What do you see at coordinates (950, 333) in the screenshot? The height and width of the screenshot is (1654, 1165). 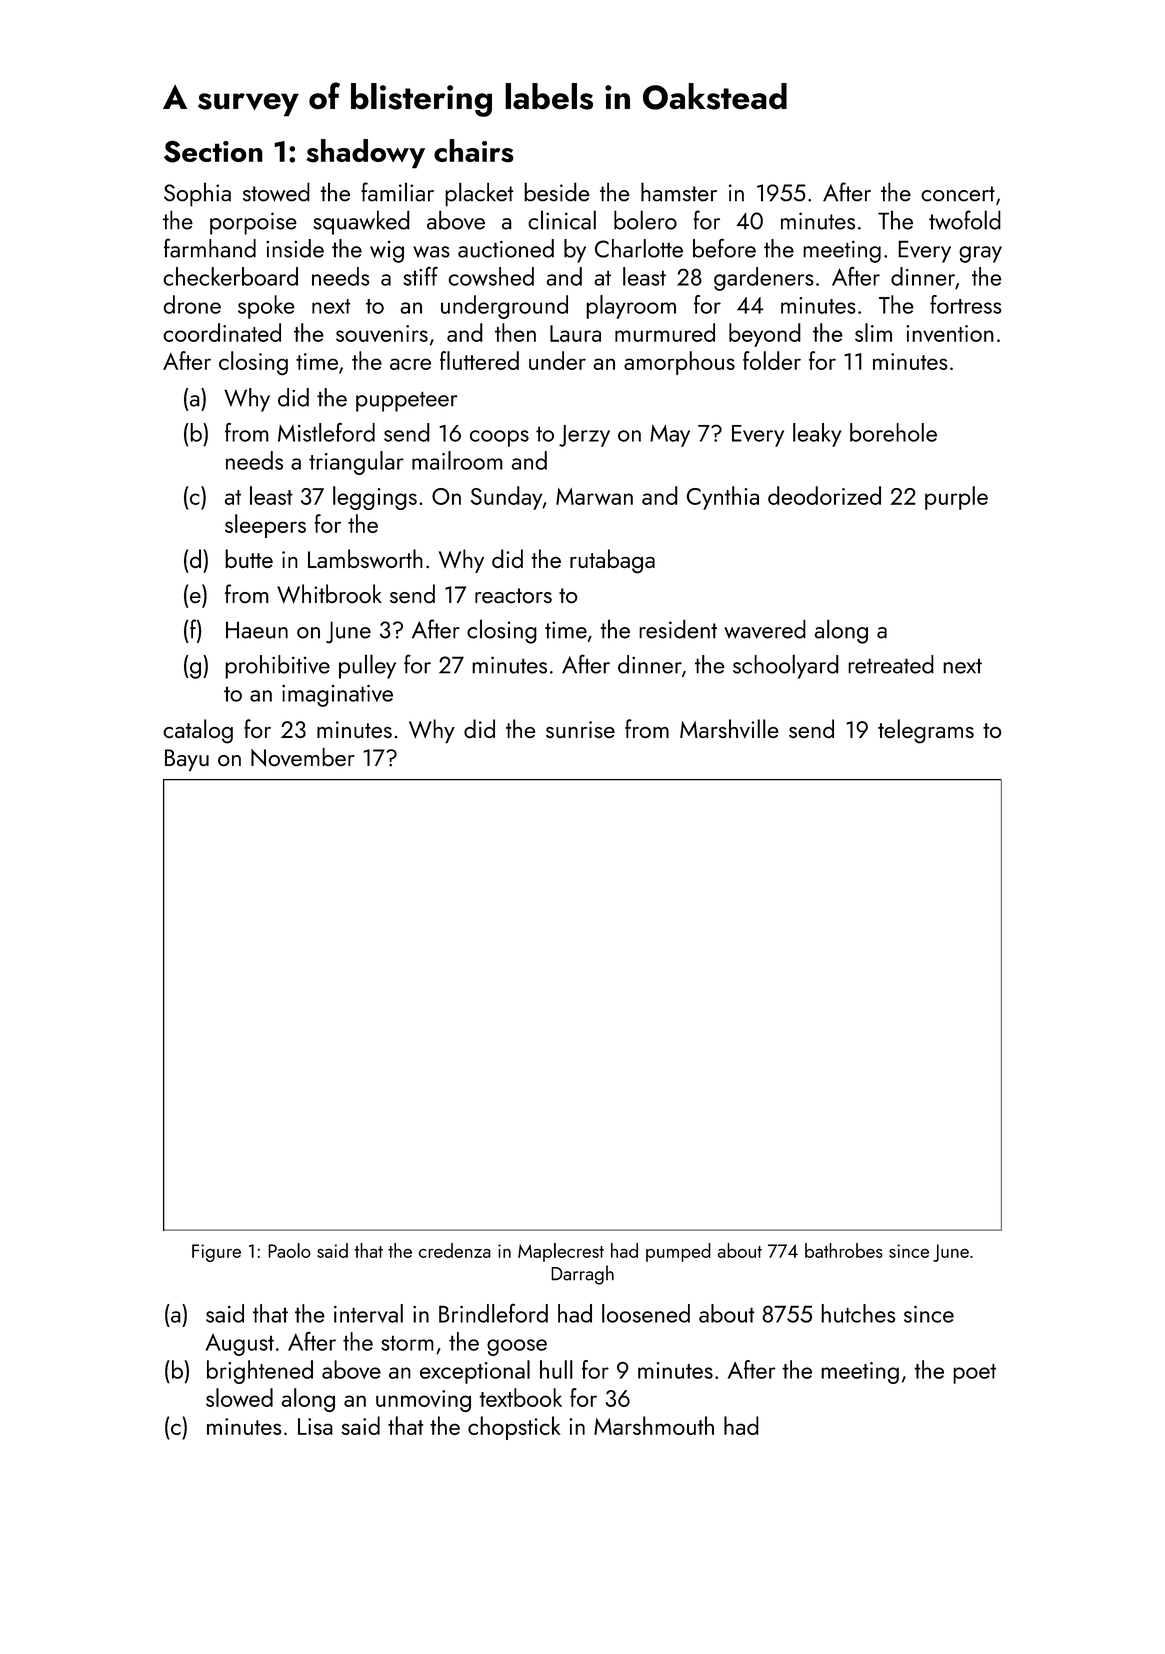 I see `invention` at bounding box center [950, 333].
